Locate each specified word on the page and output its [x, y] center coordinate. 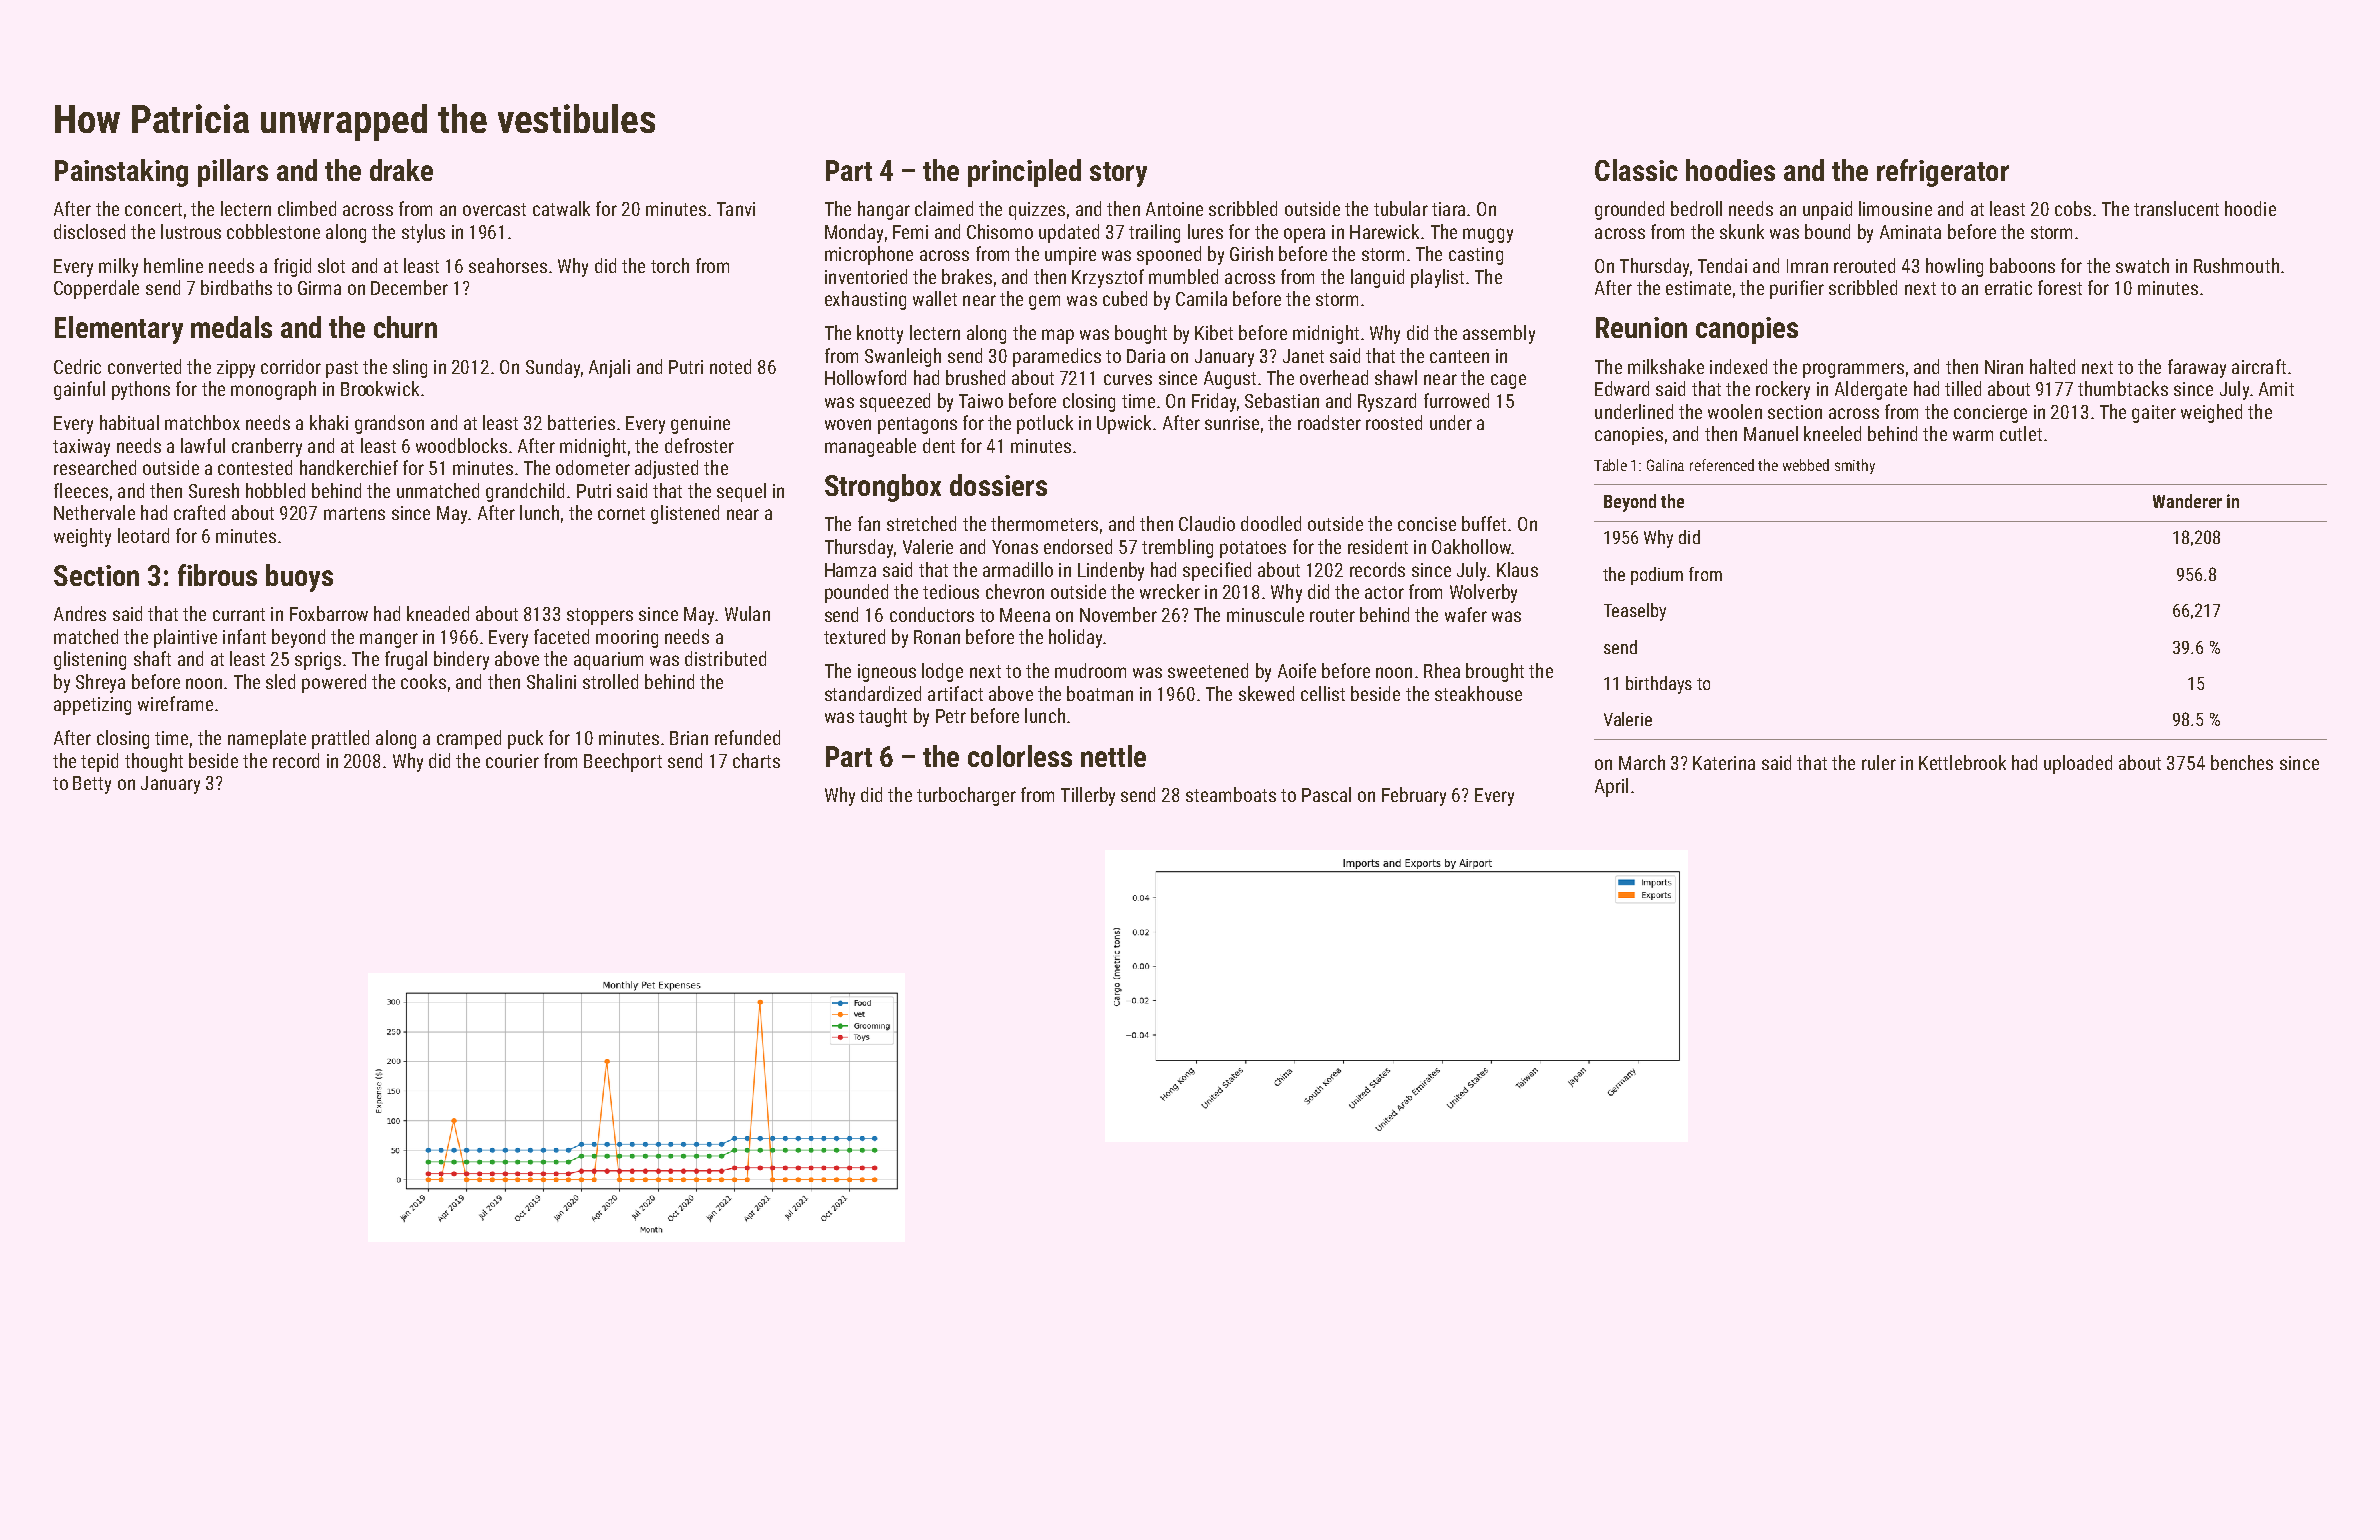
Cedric [77, 366]
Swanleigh [903, 357]
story [1118, 174]
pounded [856, 593]
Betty [92, 785]
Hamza [850, 570]
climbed [307, 208]
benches [2242, 762]
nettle [1113, 756]
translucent [2176, 208]
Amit [2276, 389]
